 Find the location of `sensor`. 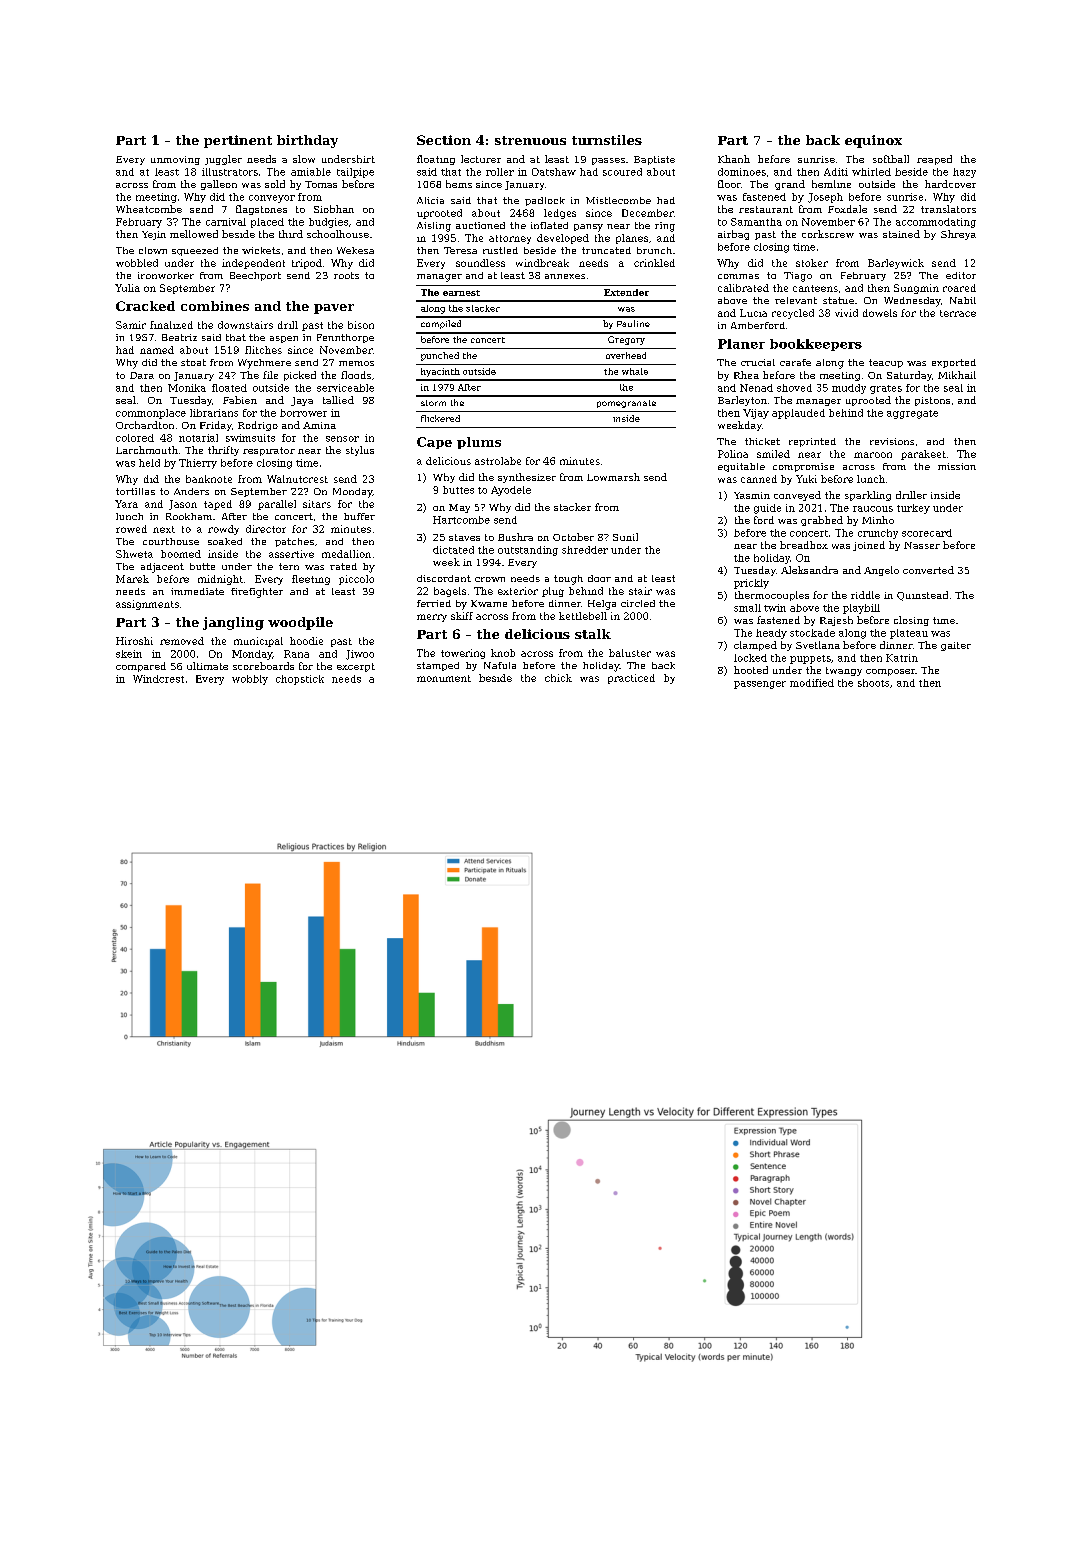

sensor is located at coordinates (342, 439).
